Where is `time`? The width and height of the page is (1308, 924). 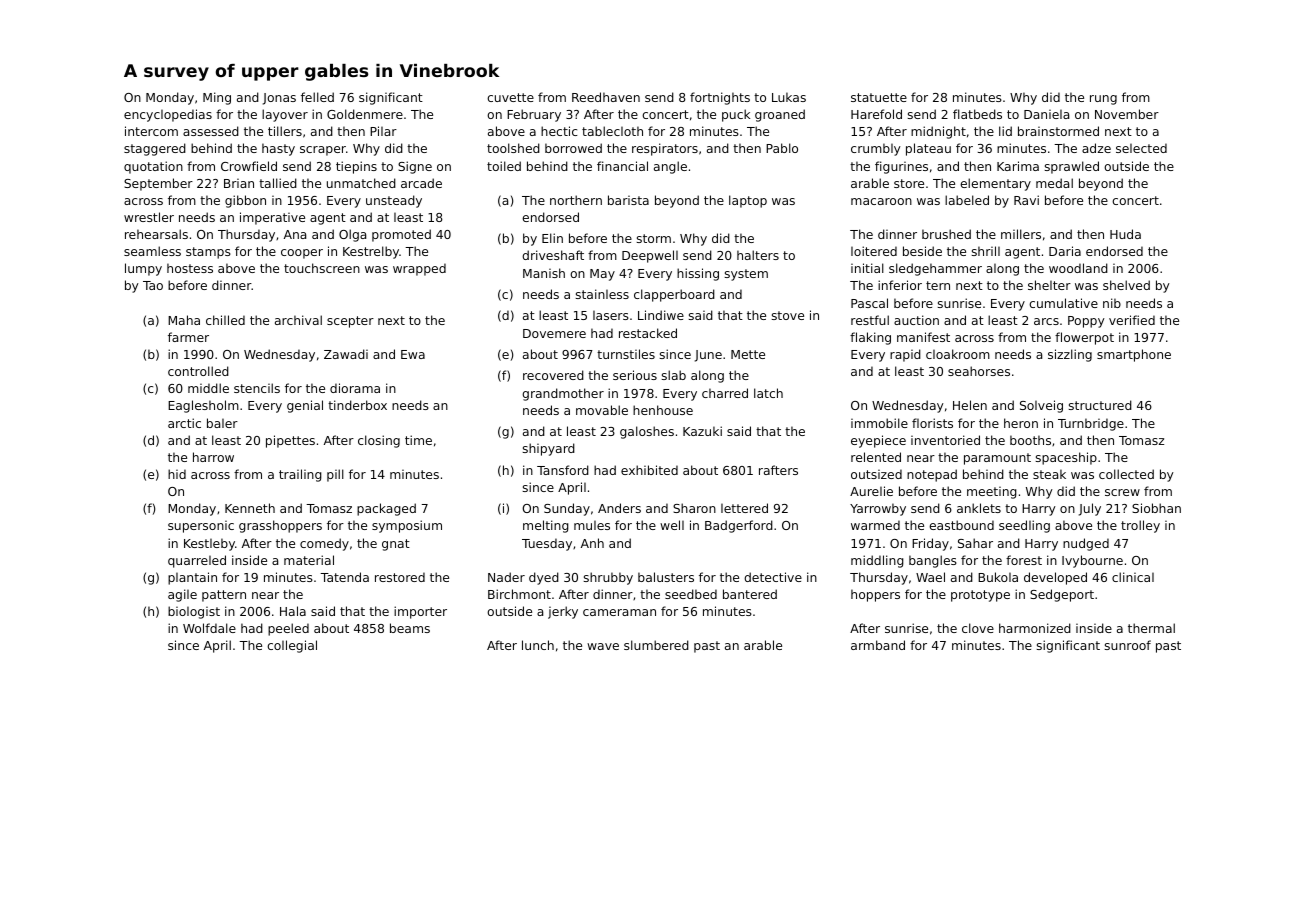
time is located at coordinates (418, 440).
